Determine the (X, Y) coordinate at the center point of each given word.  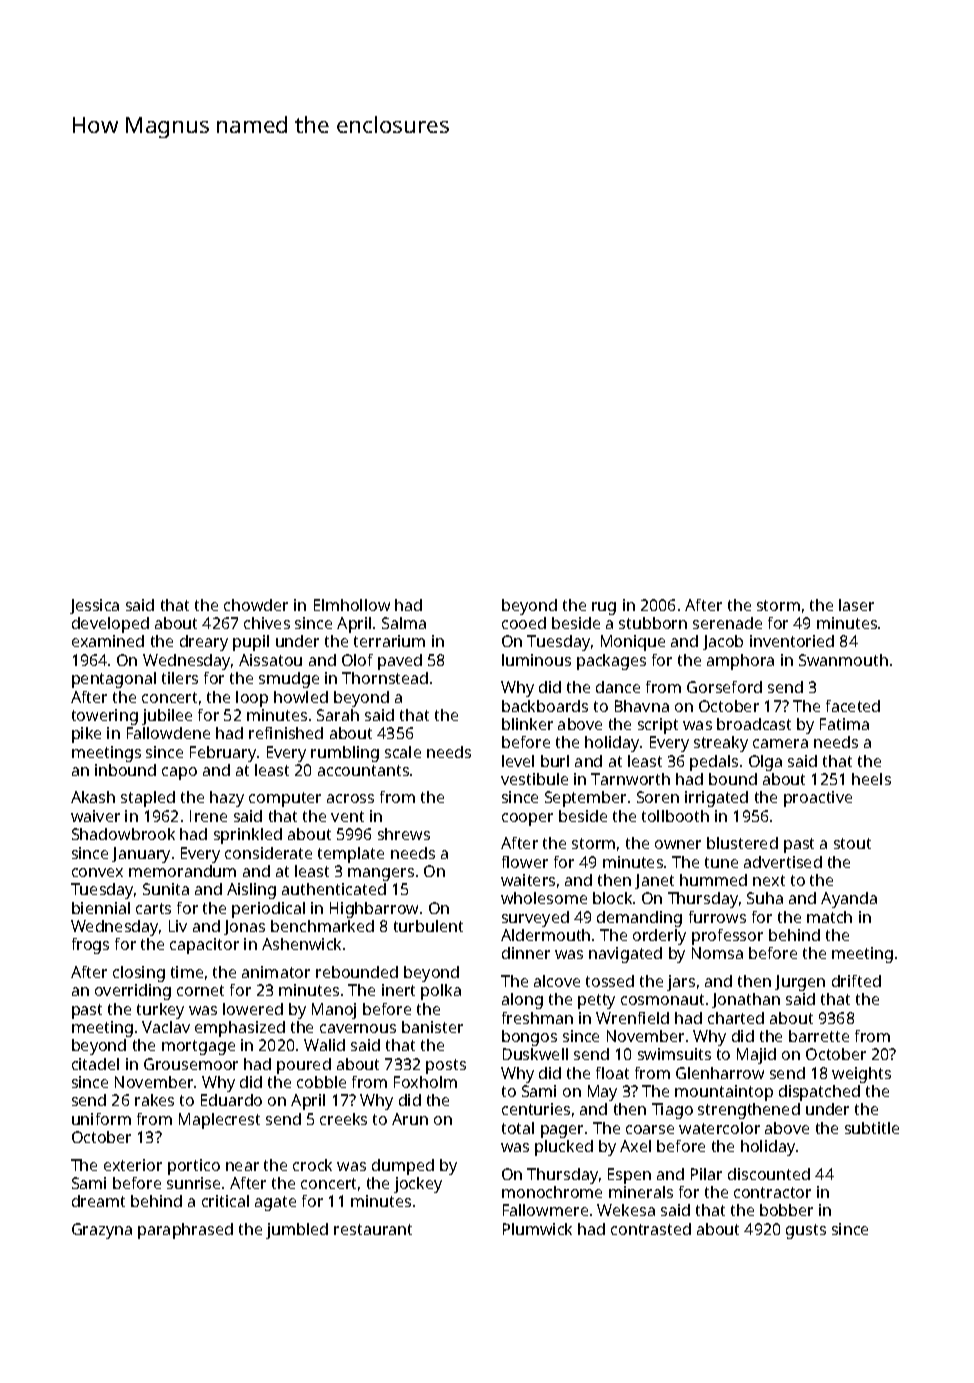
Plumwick (537, 1229)
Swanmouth (843, 660)
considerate (268, 853)
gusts (806, 1231)
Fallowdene (168, 733)
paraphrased (185, 1231)
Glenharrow (720, 1073)
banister (432, 1027)
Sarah (338, 715)
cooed (524, 623)
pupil (251, 643)
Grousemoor (191, 1064)
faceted (853, 706)
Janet (654, 881)
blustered (742, 843)
